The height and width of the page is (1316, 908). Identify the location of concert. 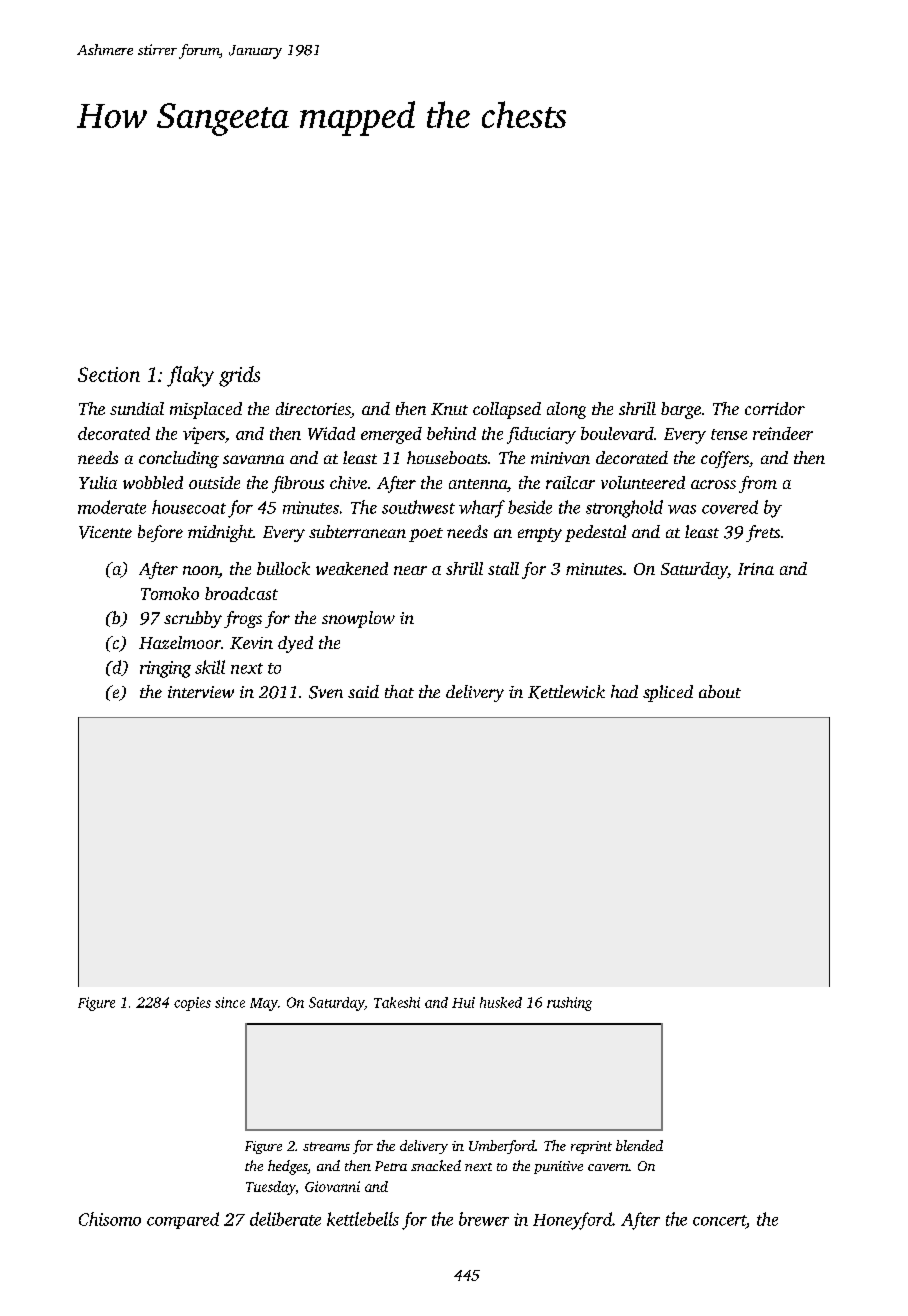
(719, 1220).
